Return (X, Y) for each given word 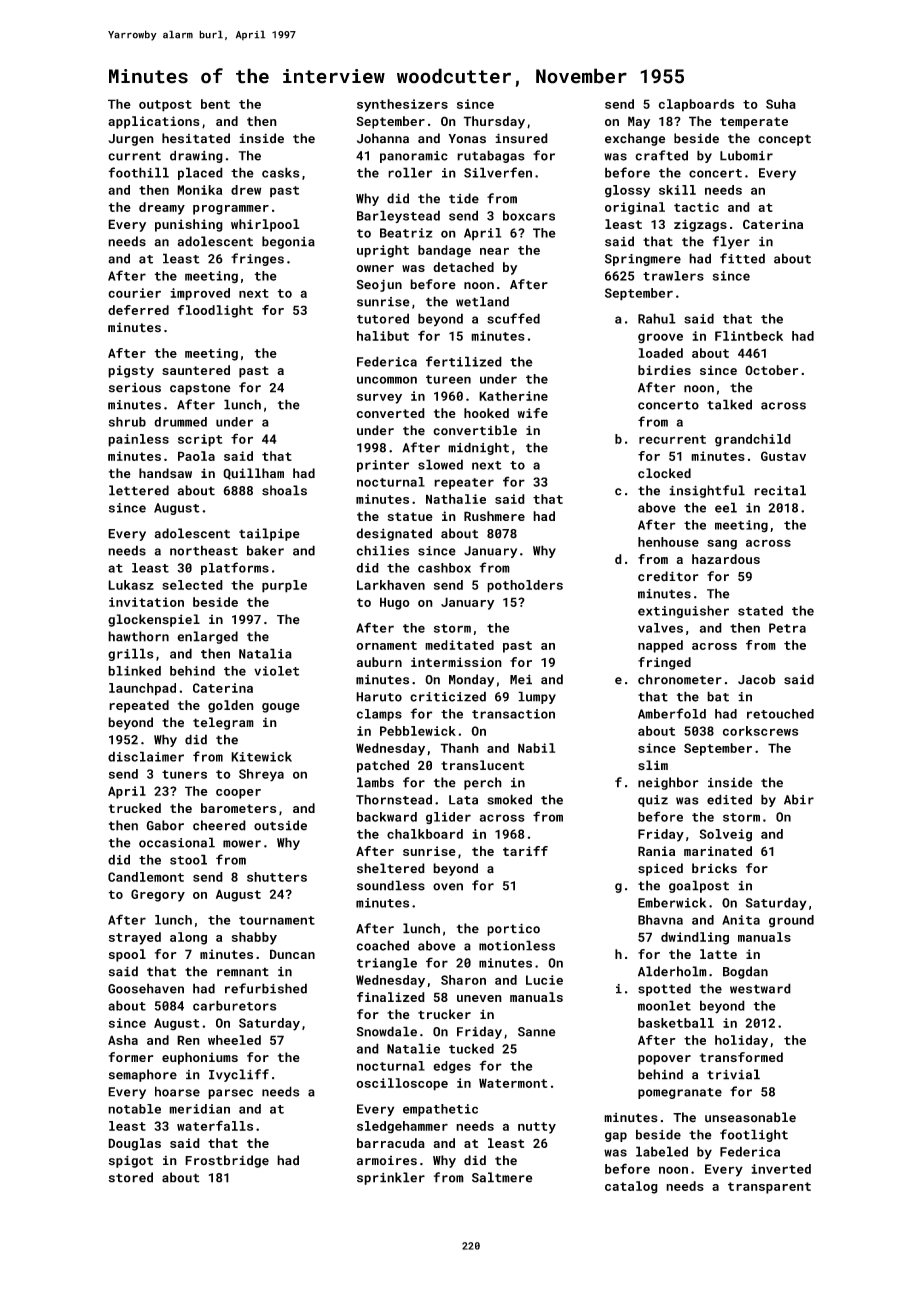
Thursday (494, 122)
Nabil (536, 748)
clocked (664, 473)
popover (664, 1060)
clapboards (696, 105)
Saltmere (502, 1177)
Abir (799, 799)
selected (192, 585)
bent (215, 104)
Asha (123, 1040)
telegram (223, 723)
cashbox (444, 568)
